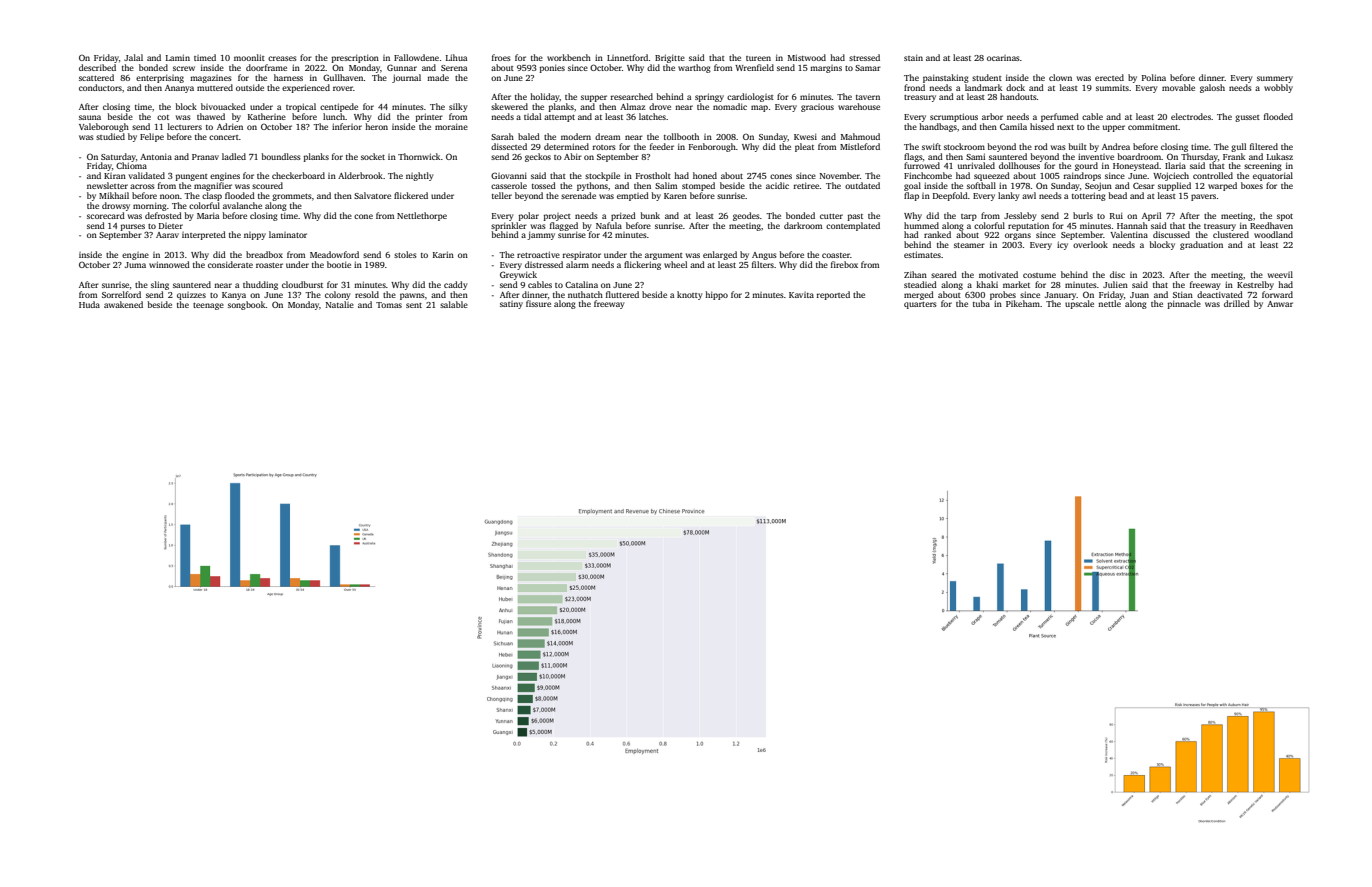  I want to click on spot, so click(1285, 217).
